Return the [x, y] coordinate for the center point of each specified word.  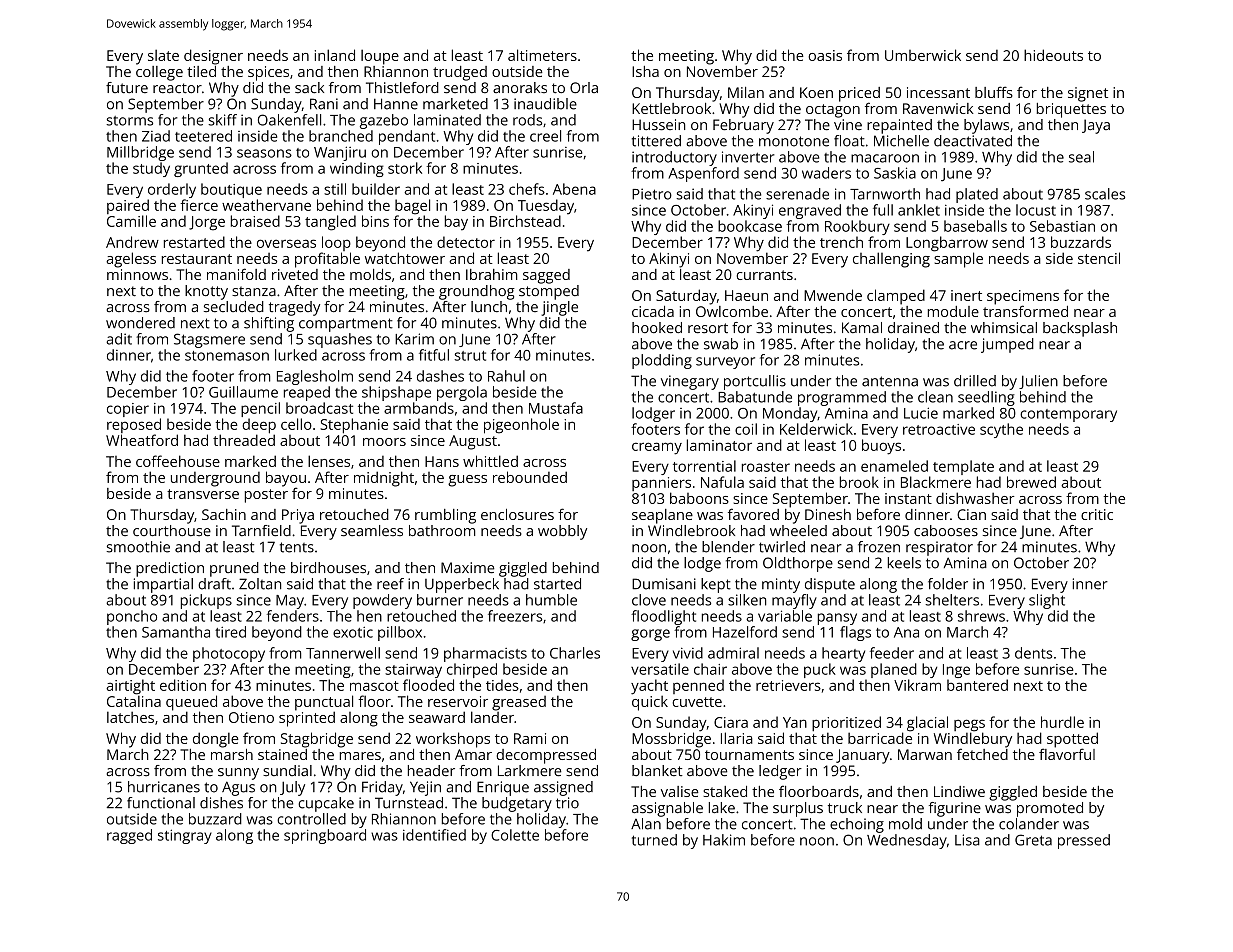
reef [390, 584]
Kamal [862, 327]
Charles [575, 653]
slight [1047, 601]
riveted [295, 274]
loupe [380, 57]
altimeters [542, 55]
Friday [382, 788]
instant [908, 498]
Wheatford [142, 440]
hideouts [1053, 55]
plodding [662, 361]
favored [753, 514]
